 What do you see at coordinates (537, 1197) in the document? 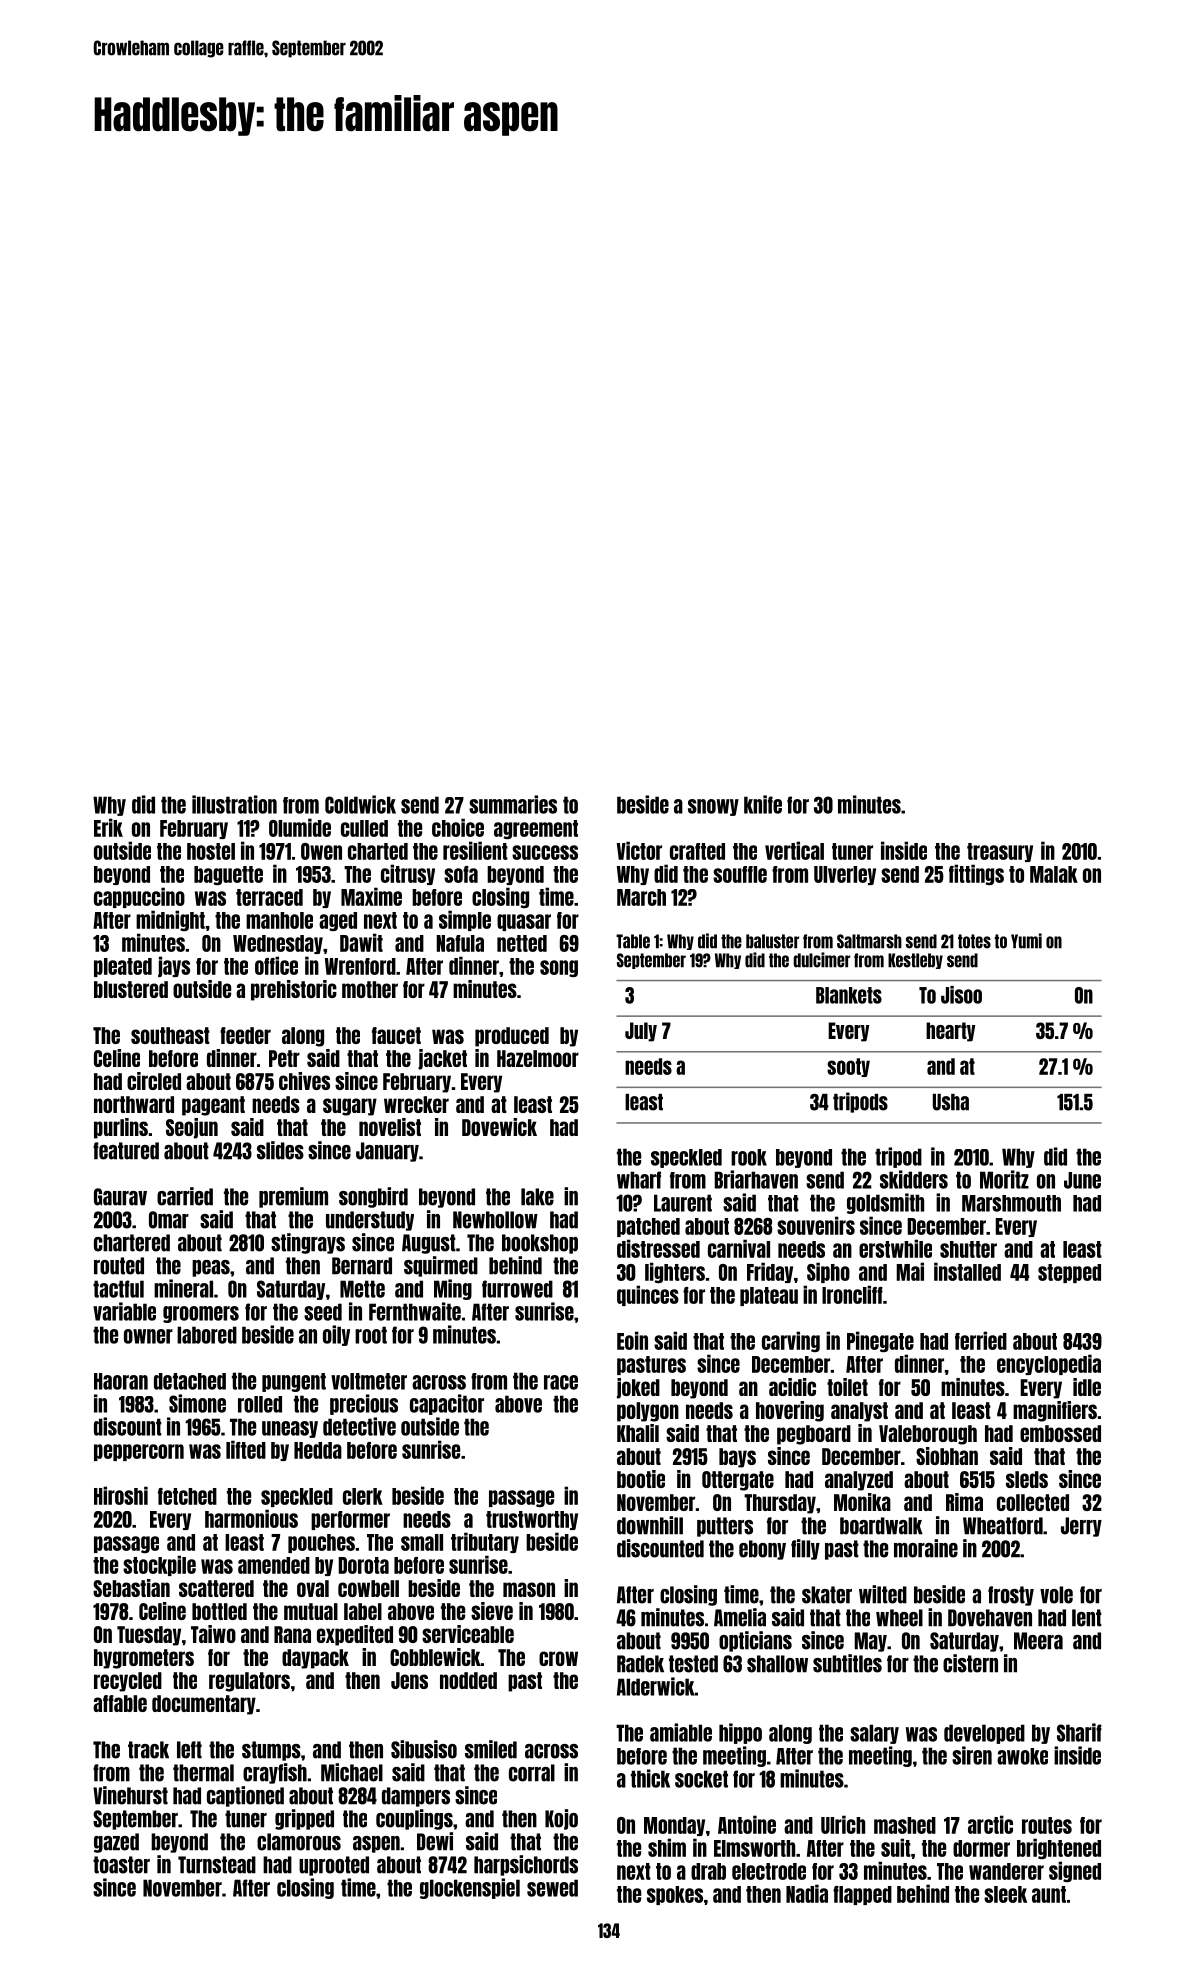
I see `lake` at bounding box center [537, 1197].
